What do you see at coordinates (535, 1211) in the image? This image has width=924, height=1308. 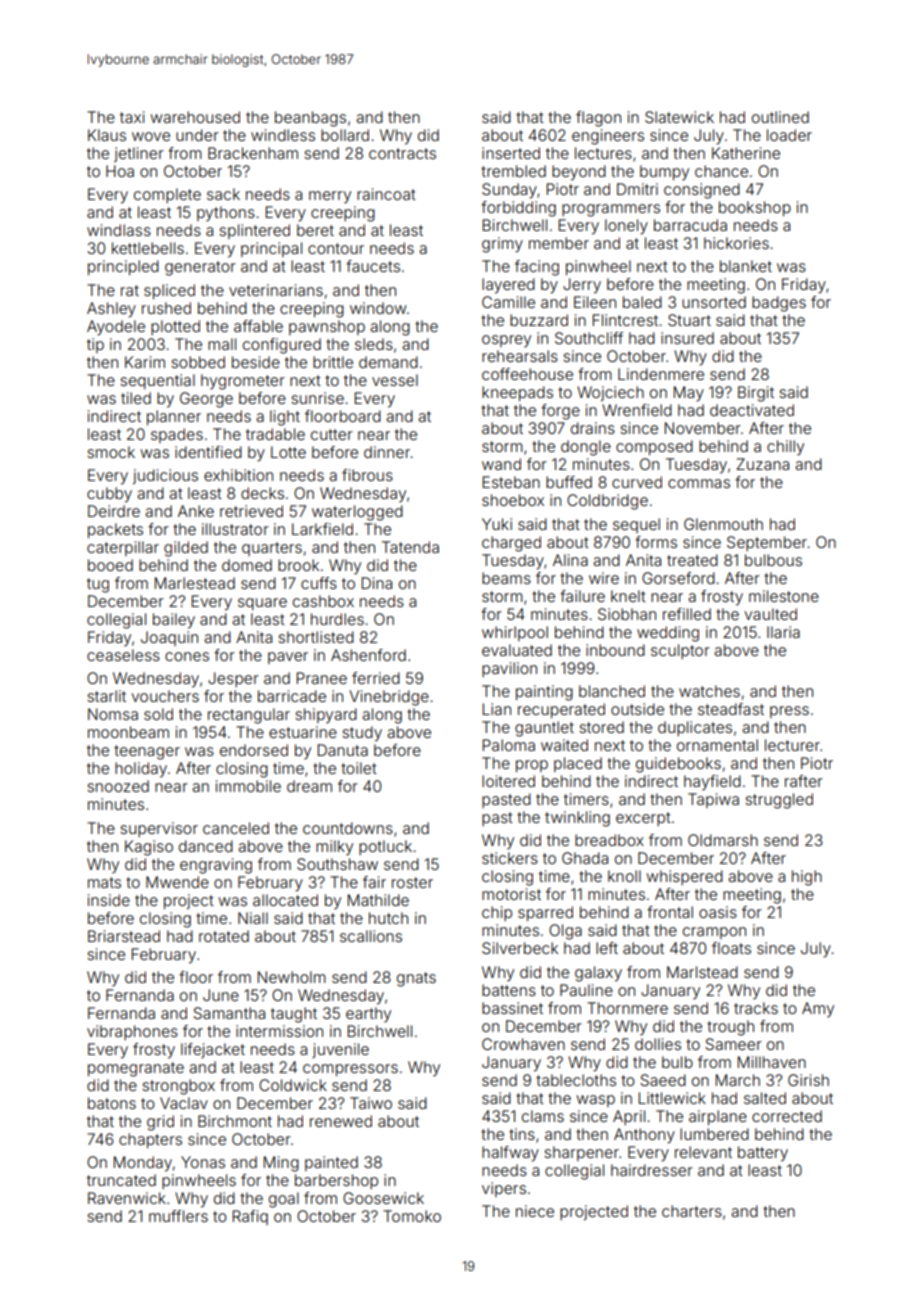 I see `niece` at bounding box center [535, 1211].
